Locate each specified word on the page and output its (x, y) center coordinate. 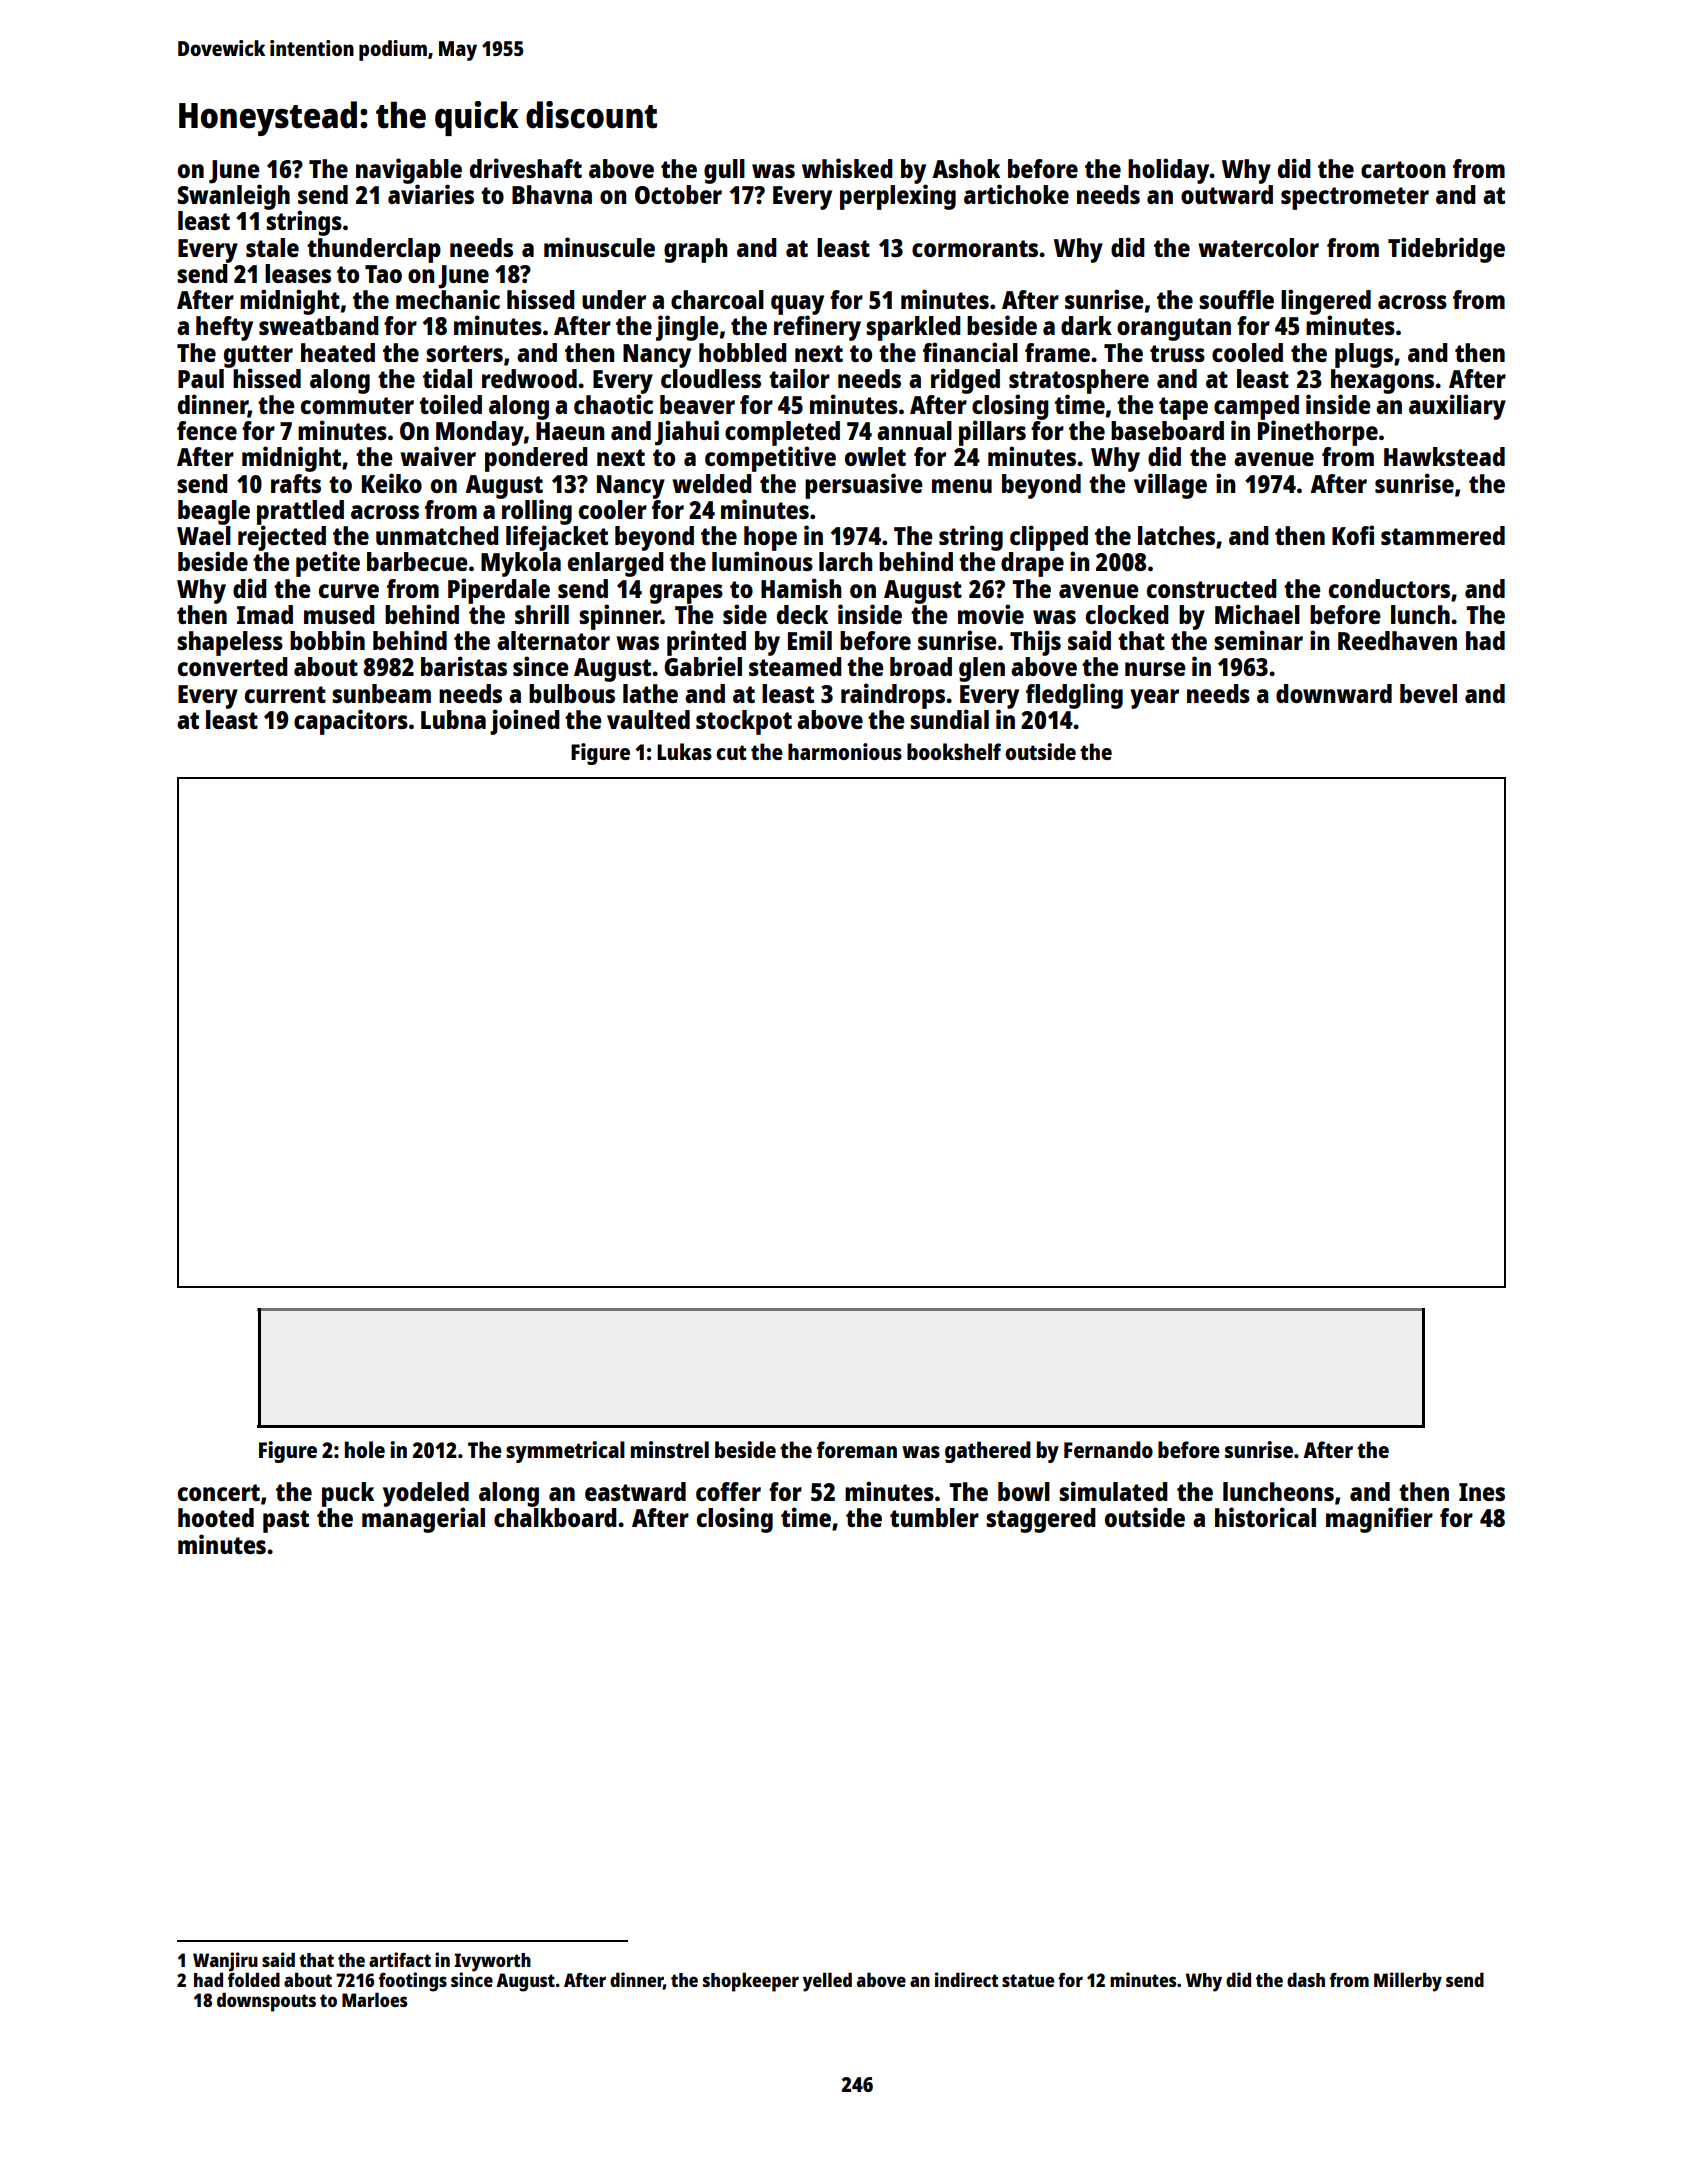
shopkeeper (751, 1982)
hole (365, 1449)
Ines (1482, 1492)
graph (696, 250)
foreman (857, 1449)
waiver (438, 456)
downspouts (266, 2002)
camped (1256, 407)
